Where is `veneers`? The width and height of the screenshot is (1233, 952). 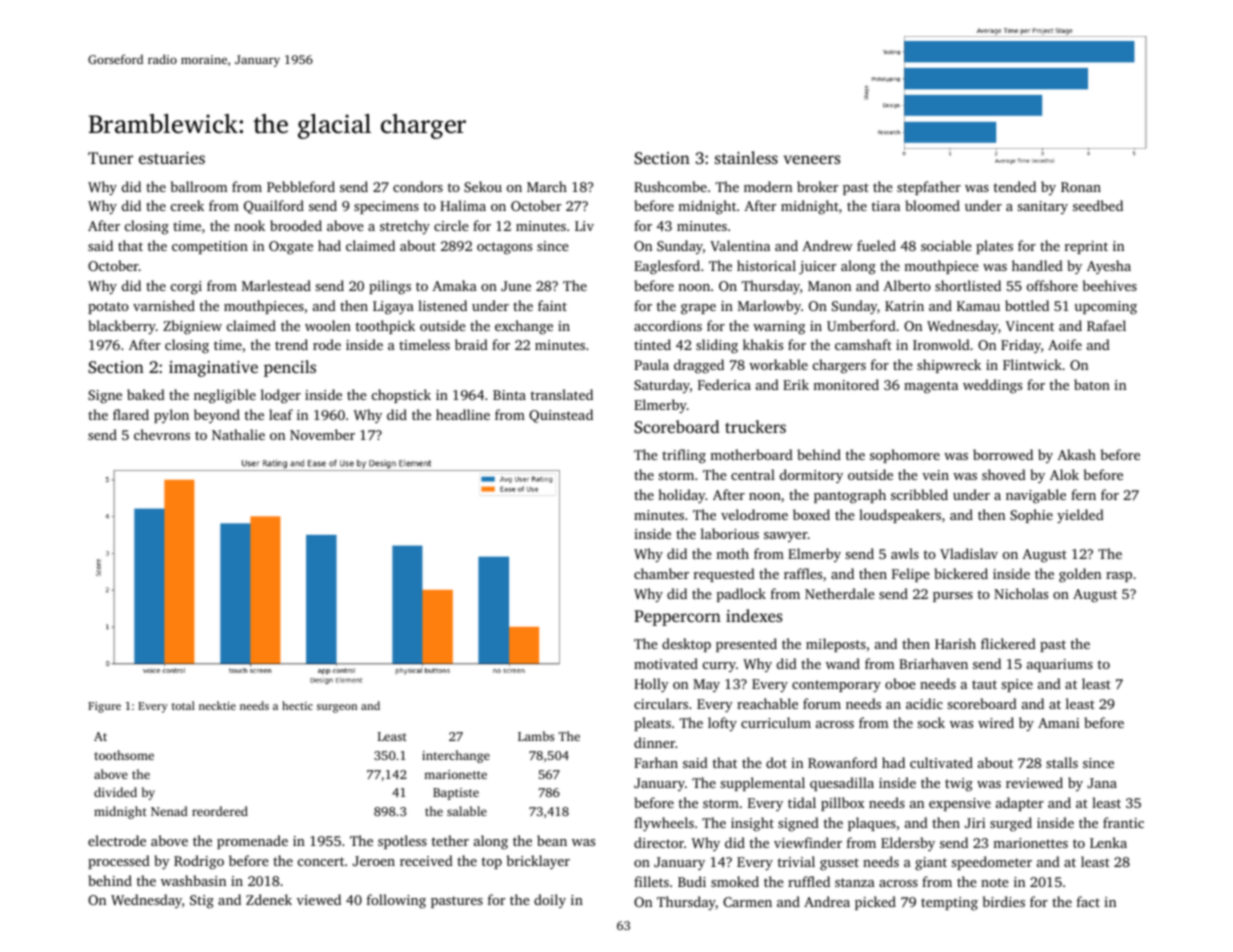 veneers is located at coordinates (812, 159).
